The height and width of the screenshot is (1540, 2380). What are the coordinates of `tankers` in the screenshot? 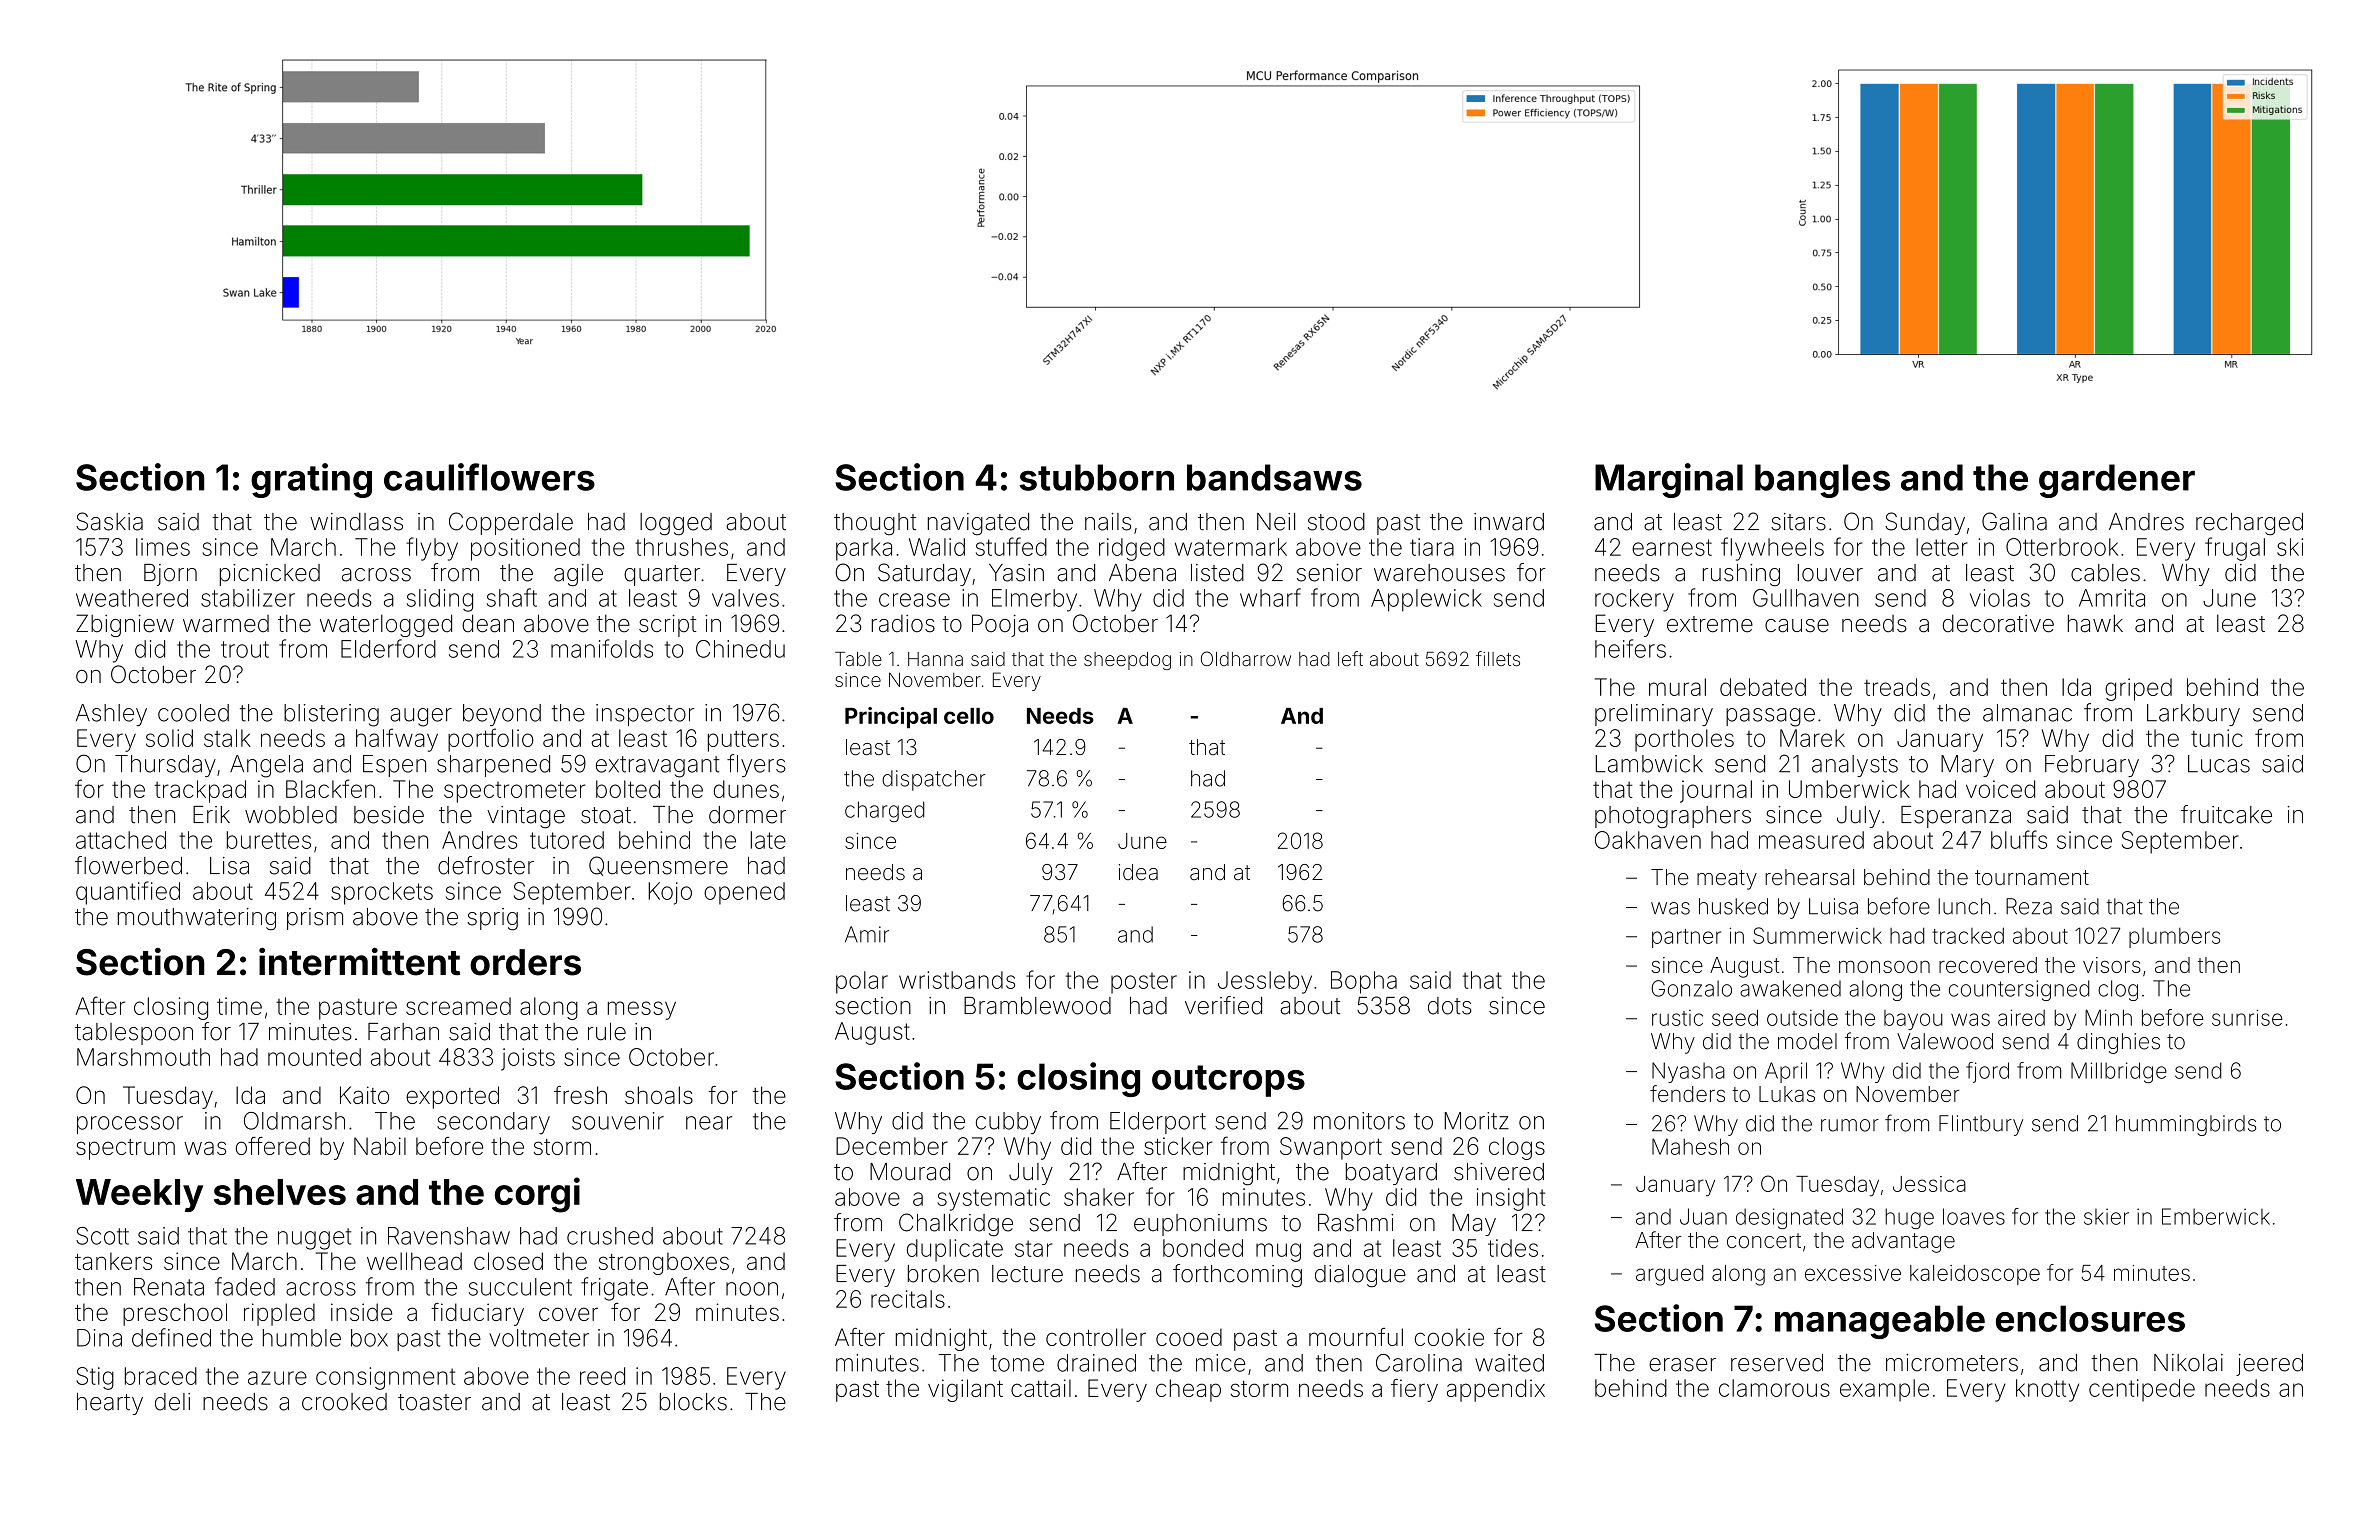 It's located at (113, 1261).
